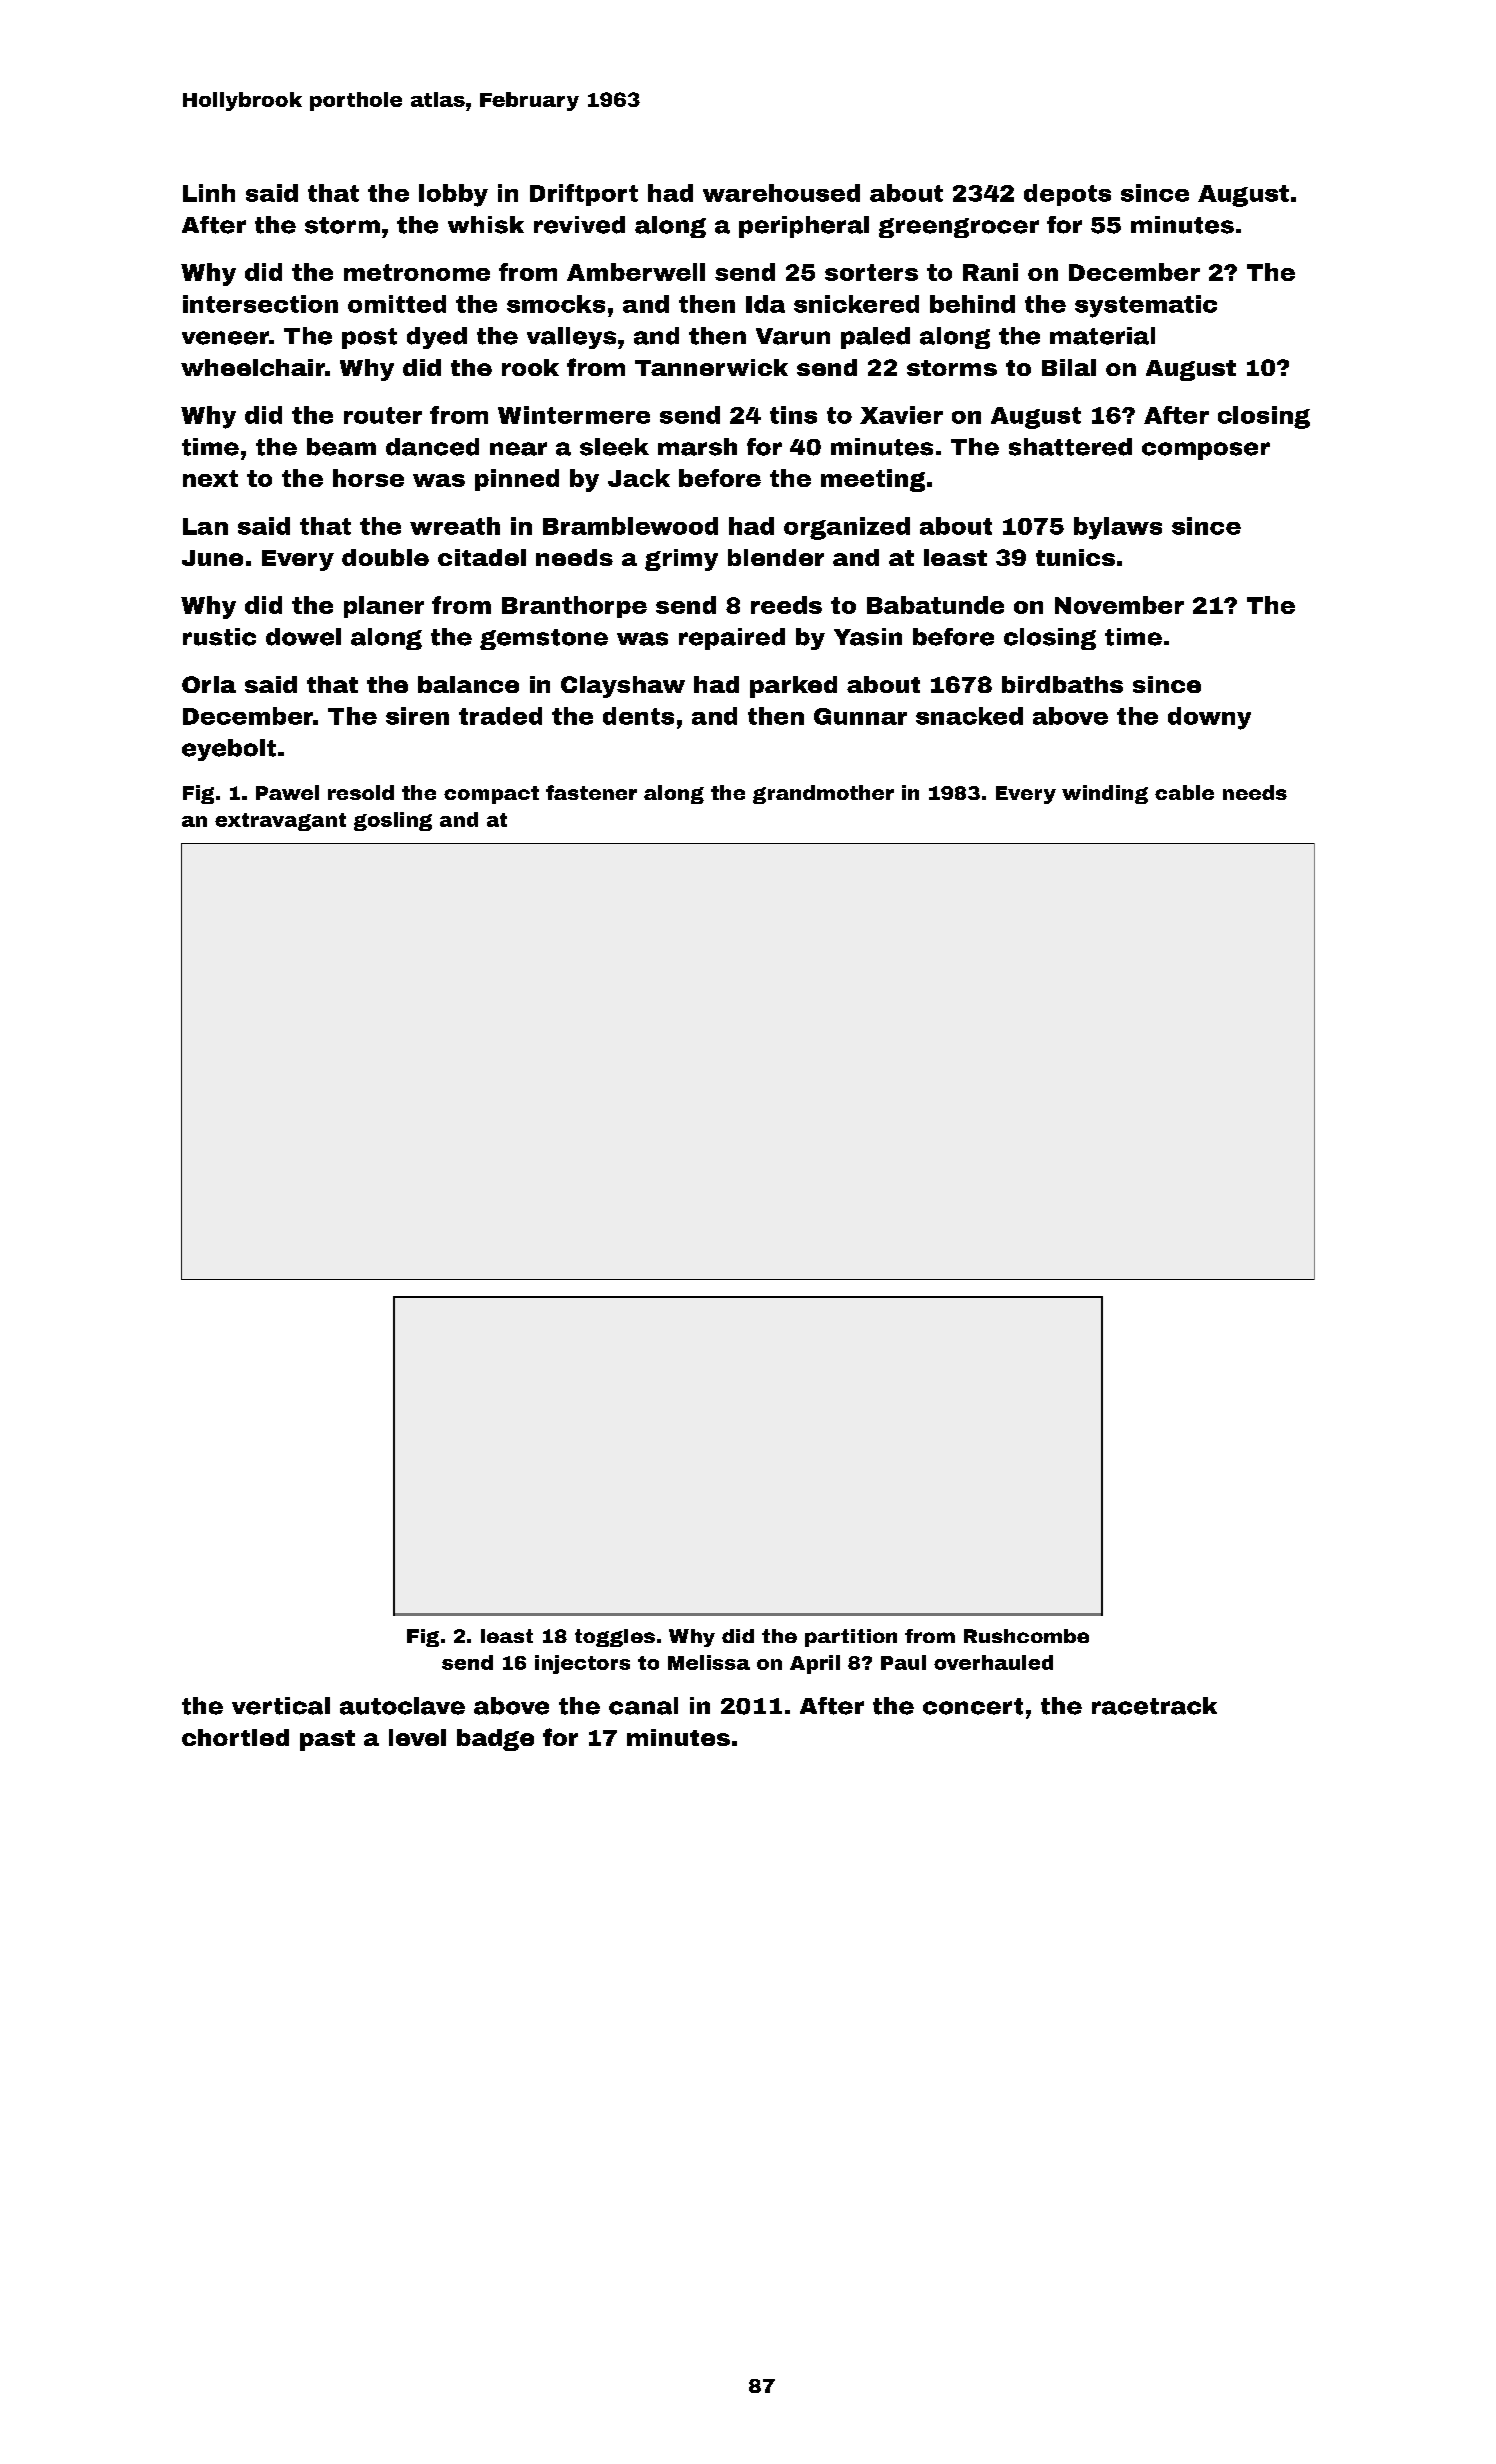  What do you see at coordinates (969, 716) in the screenshot?
I see `snacked` at bounding box center [969, 716].
